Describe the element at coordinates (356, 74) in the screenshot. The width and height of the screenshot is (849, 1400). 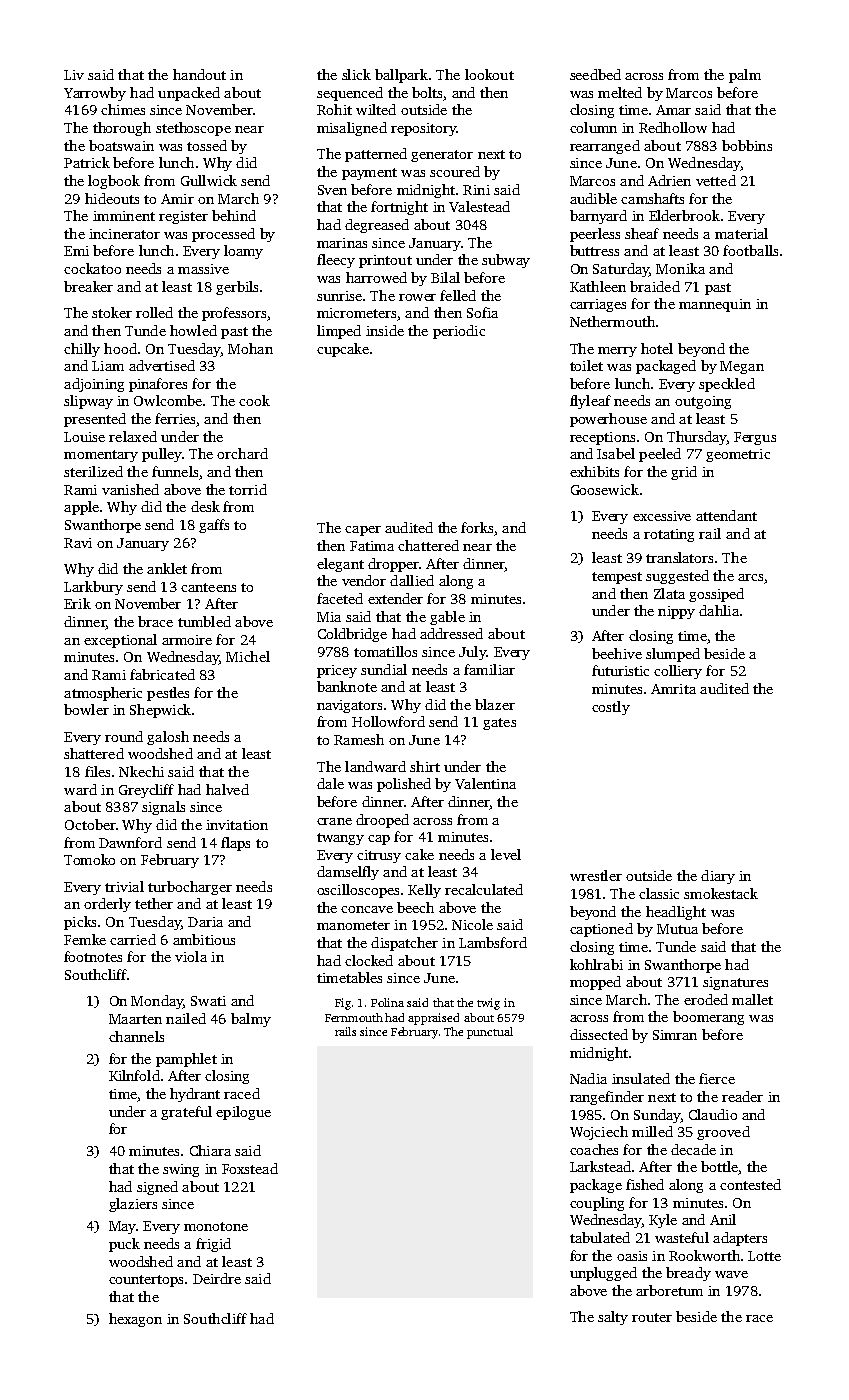
I see `slick` at that location.
